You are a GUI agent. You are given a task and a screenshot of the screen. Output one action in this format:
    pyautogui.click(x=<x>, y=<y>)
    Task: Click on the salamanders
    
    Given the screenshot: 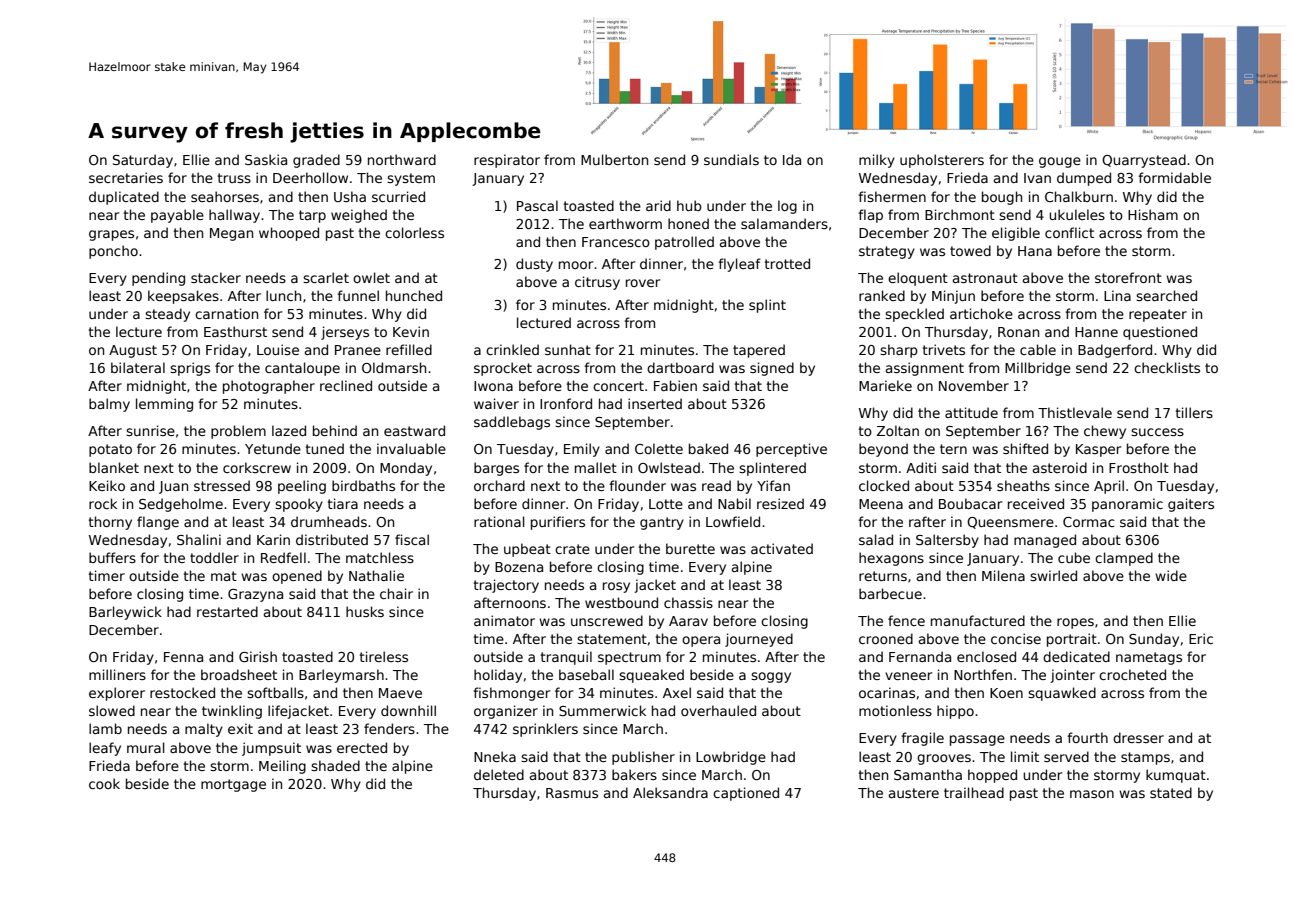 What is the action you would take?
    pyautogui.click(x=784, y=223)
